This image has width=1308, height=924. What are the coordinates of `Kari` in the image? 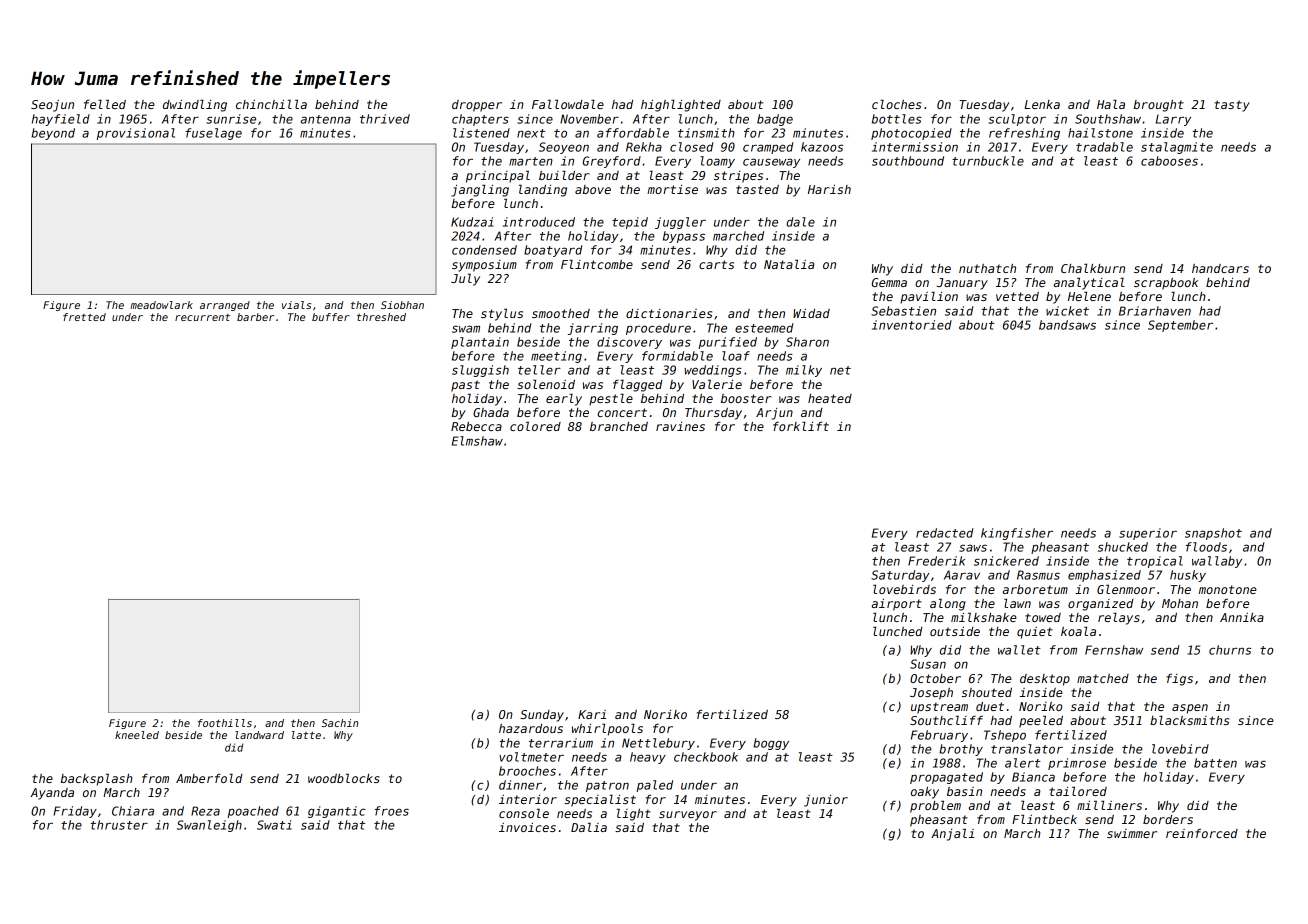 It's located at (592, 714).
